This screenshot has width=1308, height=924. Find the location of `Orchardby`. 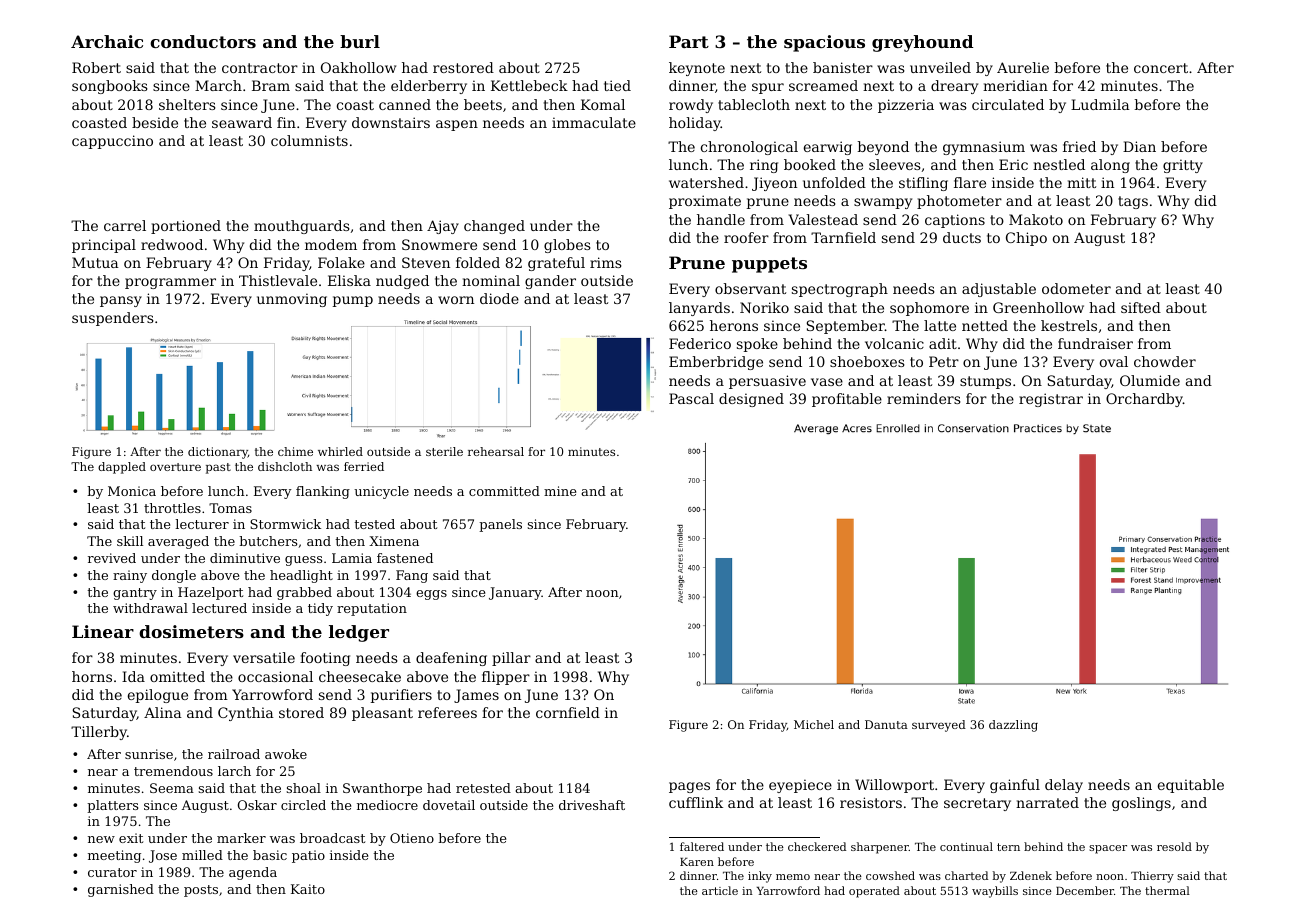

Orchardby is located at coordinates (1144, 400).
